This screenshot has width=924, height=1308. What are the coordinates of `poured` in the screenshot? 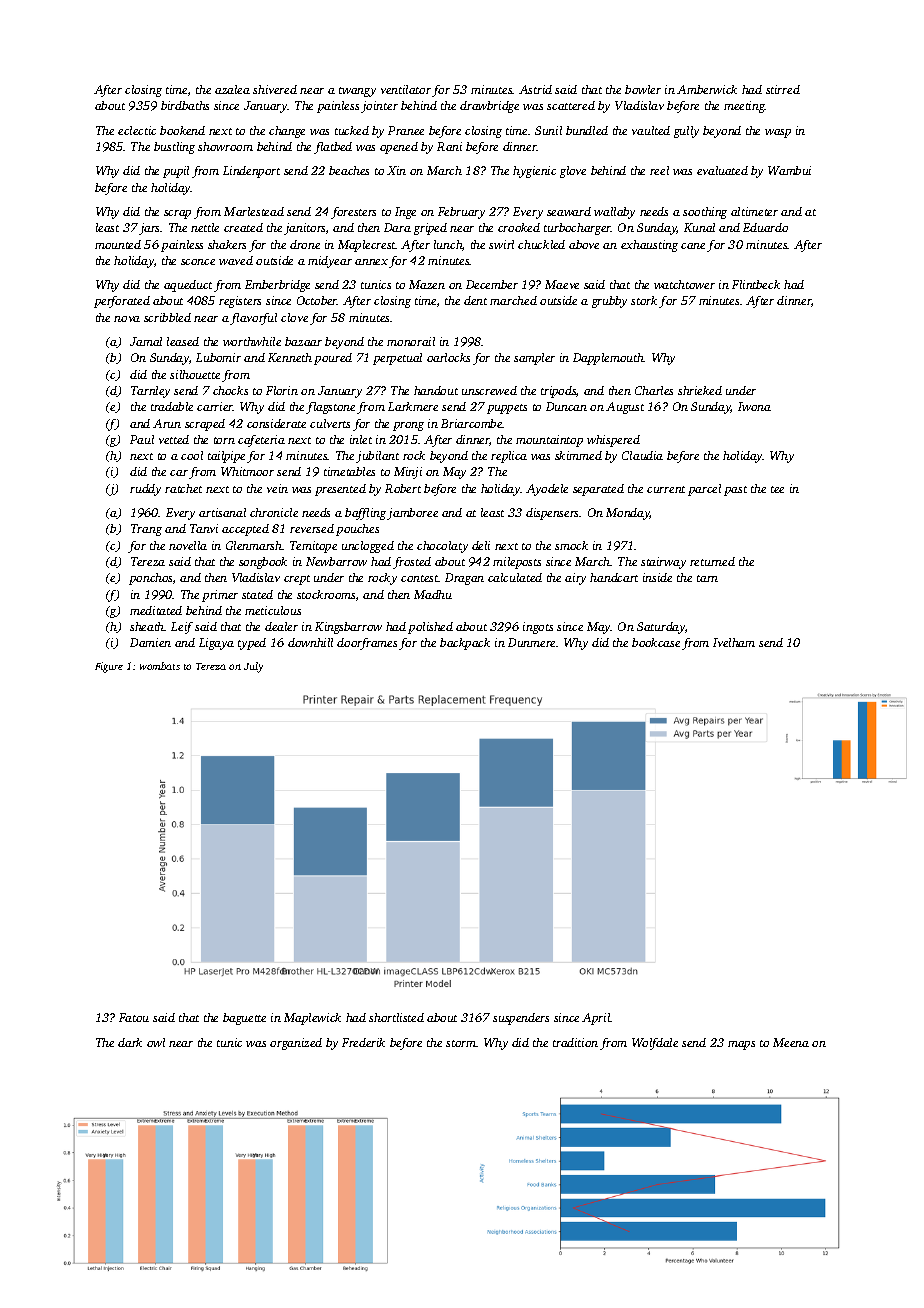 It's located at (333, 359).
